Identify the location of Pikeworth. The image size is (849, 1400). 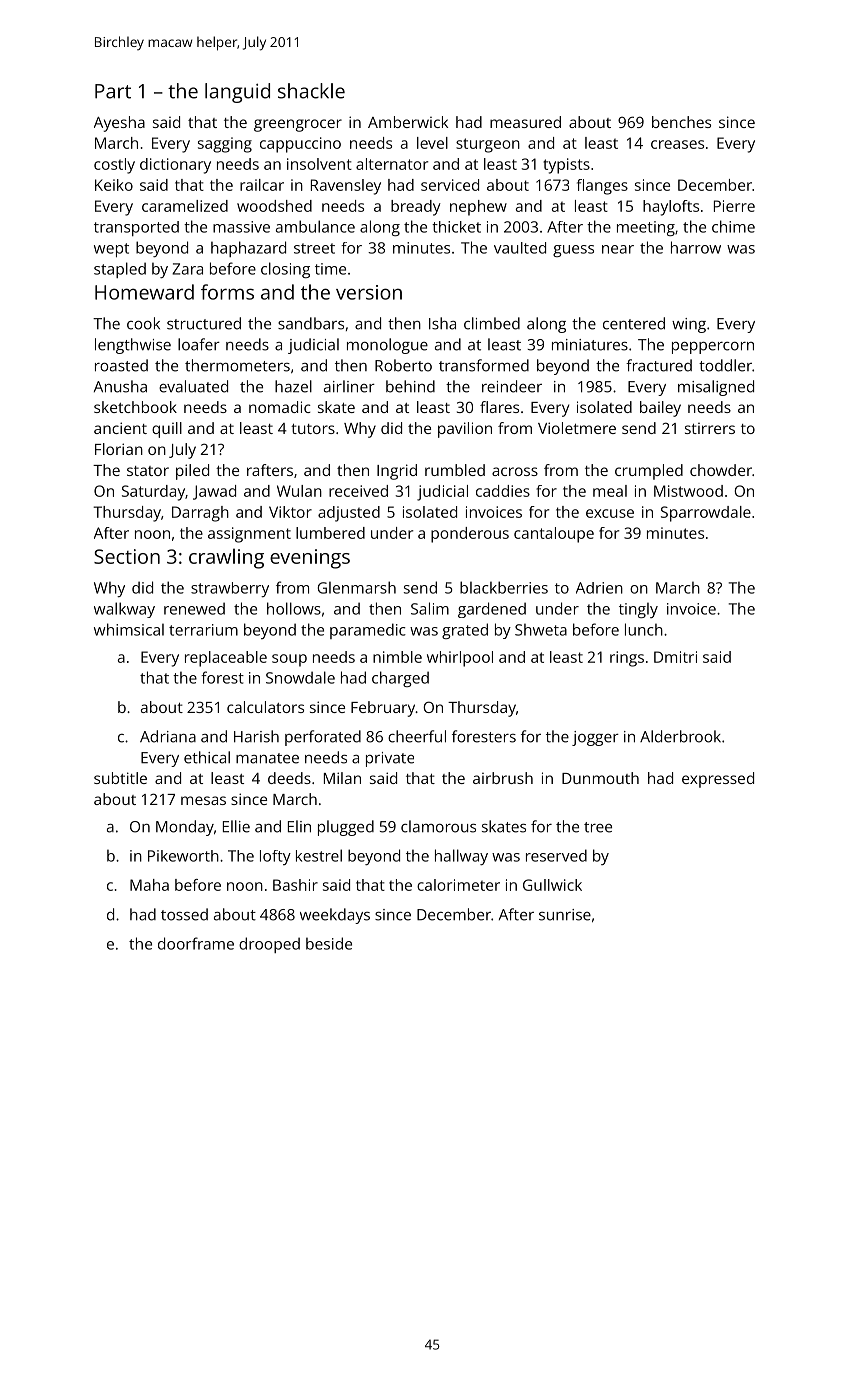
(183, 856).
